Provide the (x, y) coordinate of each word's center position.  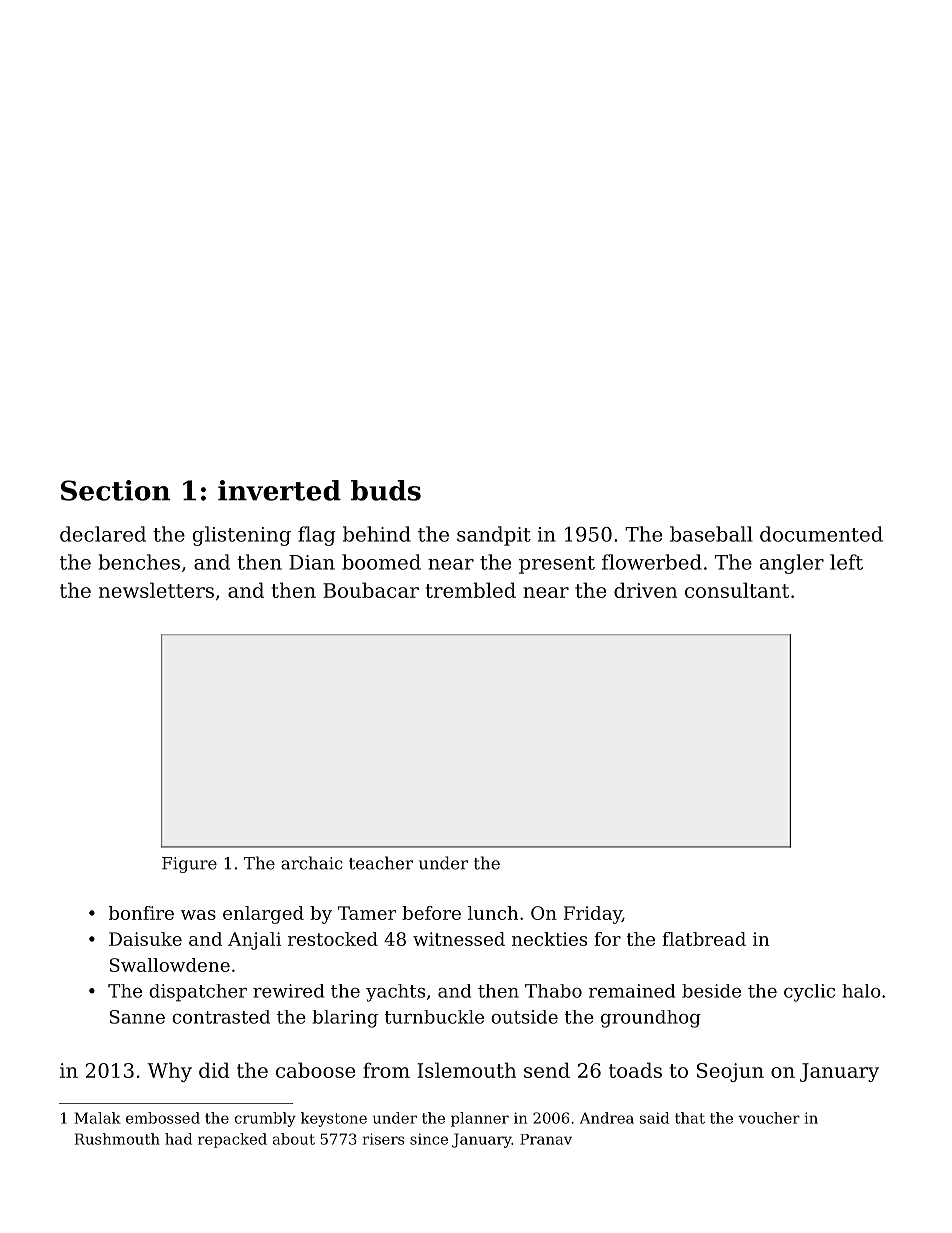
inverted (279, 490)
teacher (381, 863)
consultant (737, 590)
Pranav (546, 1139)
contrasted (221, 1017)
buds (386, 490)
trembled (471, 590)
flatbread (704, 939)
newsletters (156, 590)
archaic (312, 863)
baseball (711, 534)
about (294, 1139)
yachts (395, 993)
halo (861, 991)
